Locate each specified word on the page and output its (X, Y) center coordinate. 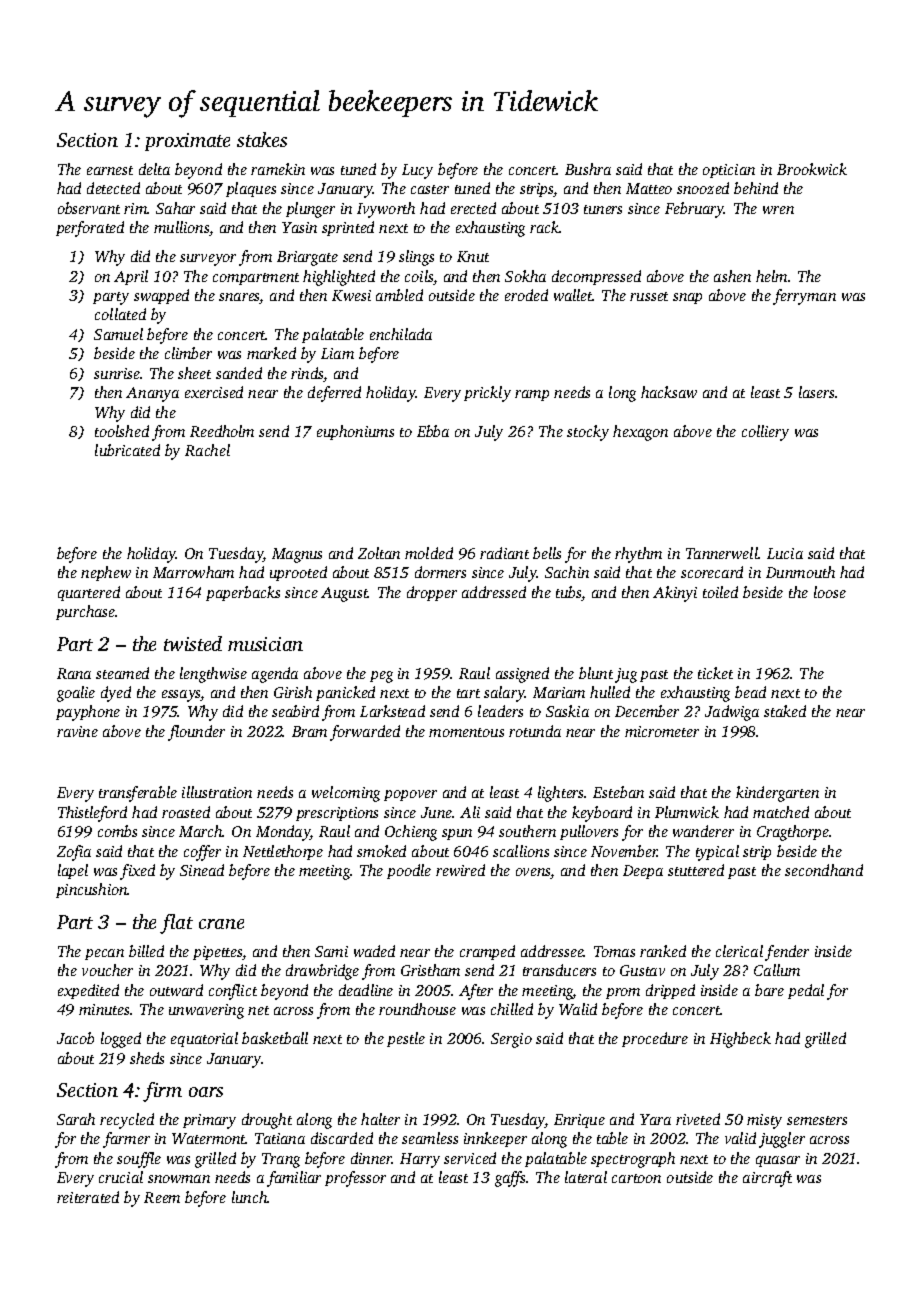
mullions (182, 228)
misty (764, 1121)
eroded (526, 295)
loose (830, 592)
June (437, 812)
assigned (522, 675)
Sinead (202, 870)
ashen (732, 276)
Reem (162, 1197)
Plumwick (687, 812)
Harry (420, 1160)
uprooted (298, 573)
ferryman (804, 297)
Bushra (588, 169)
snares (239, 298)
